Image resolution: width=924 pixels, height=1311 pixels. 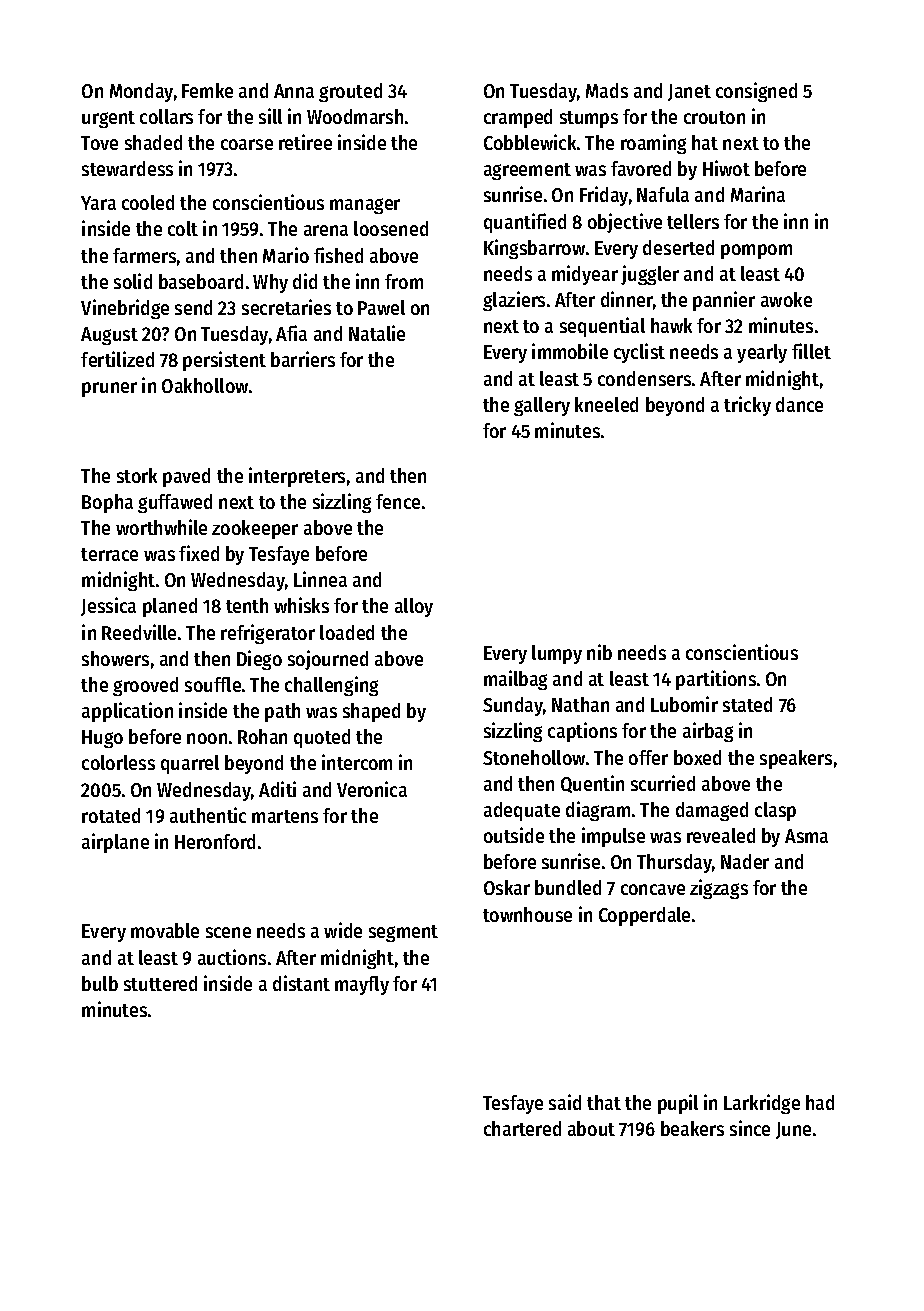 I want to click on said, so click(x=565, y=1102).
